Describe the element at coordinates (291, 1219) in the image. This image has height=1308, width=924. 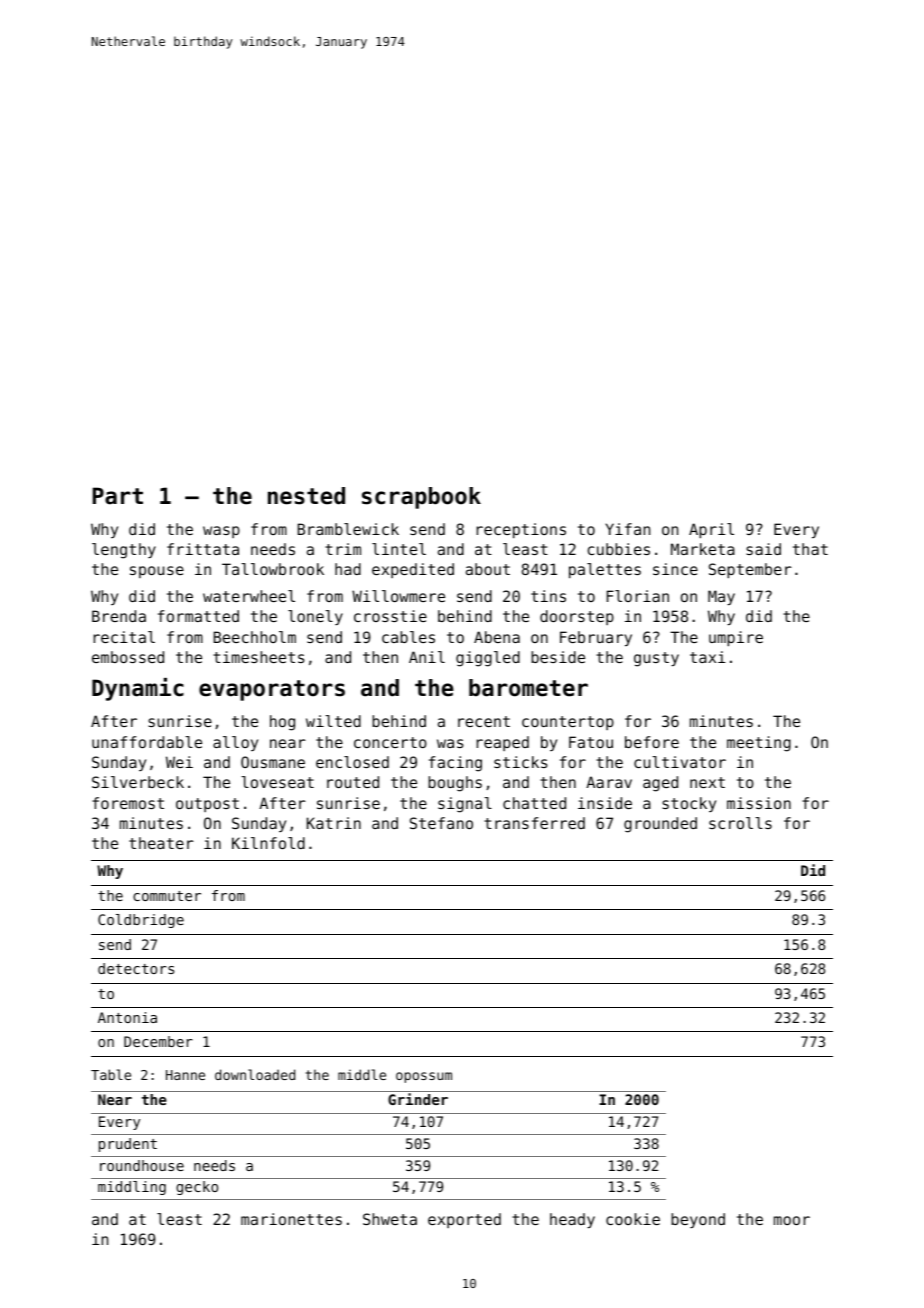
I see `marionettes` at that location.
